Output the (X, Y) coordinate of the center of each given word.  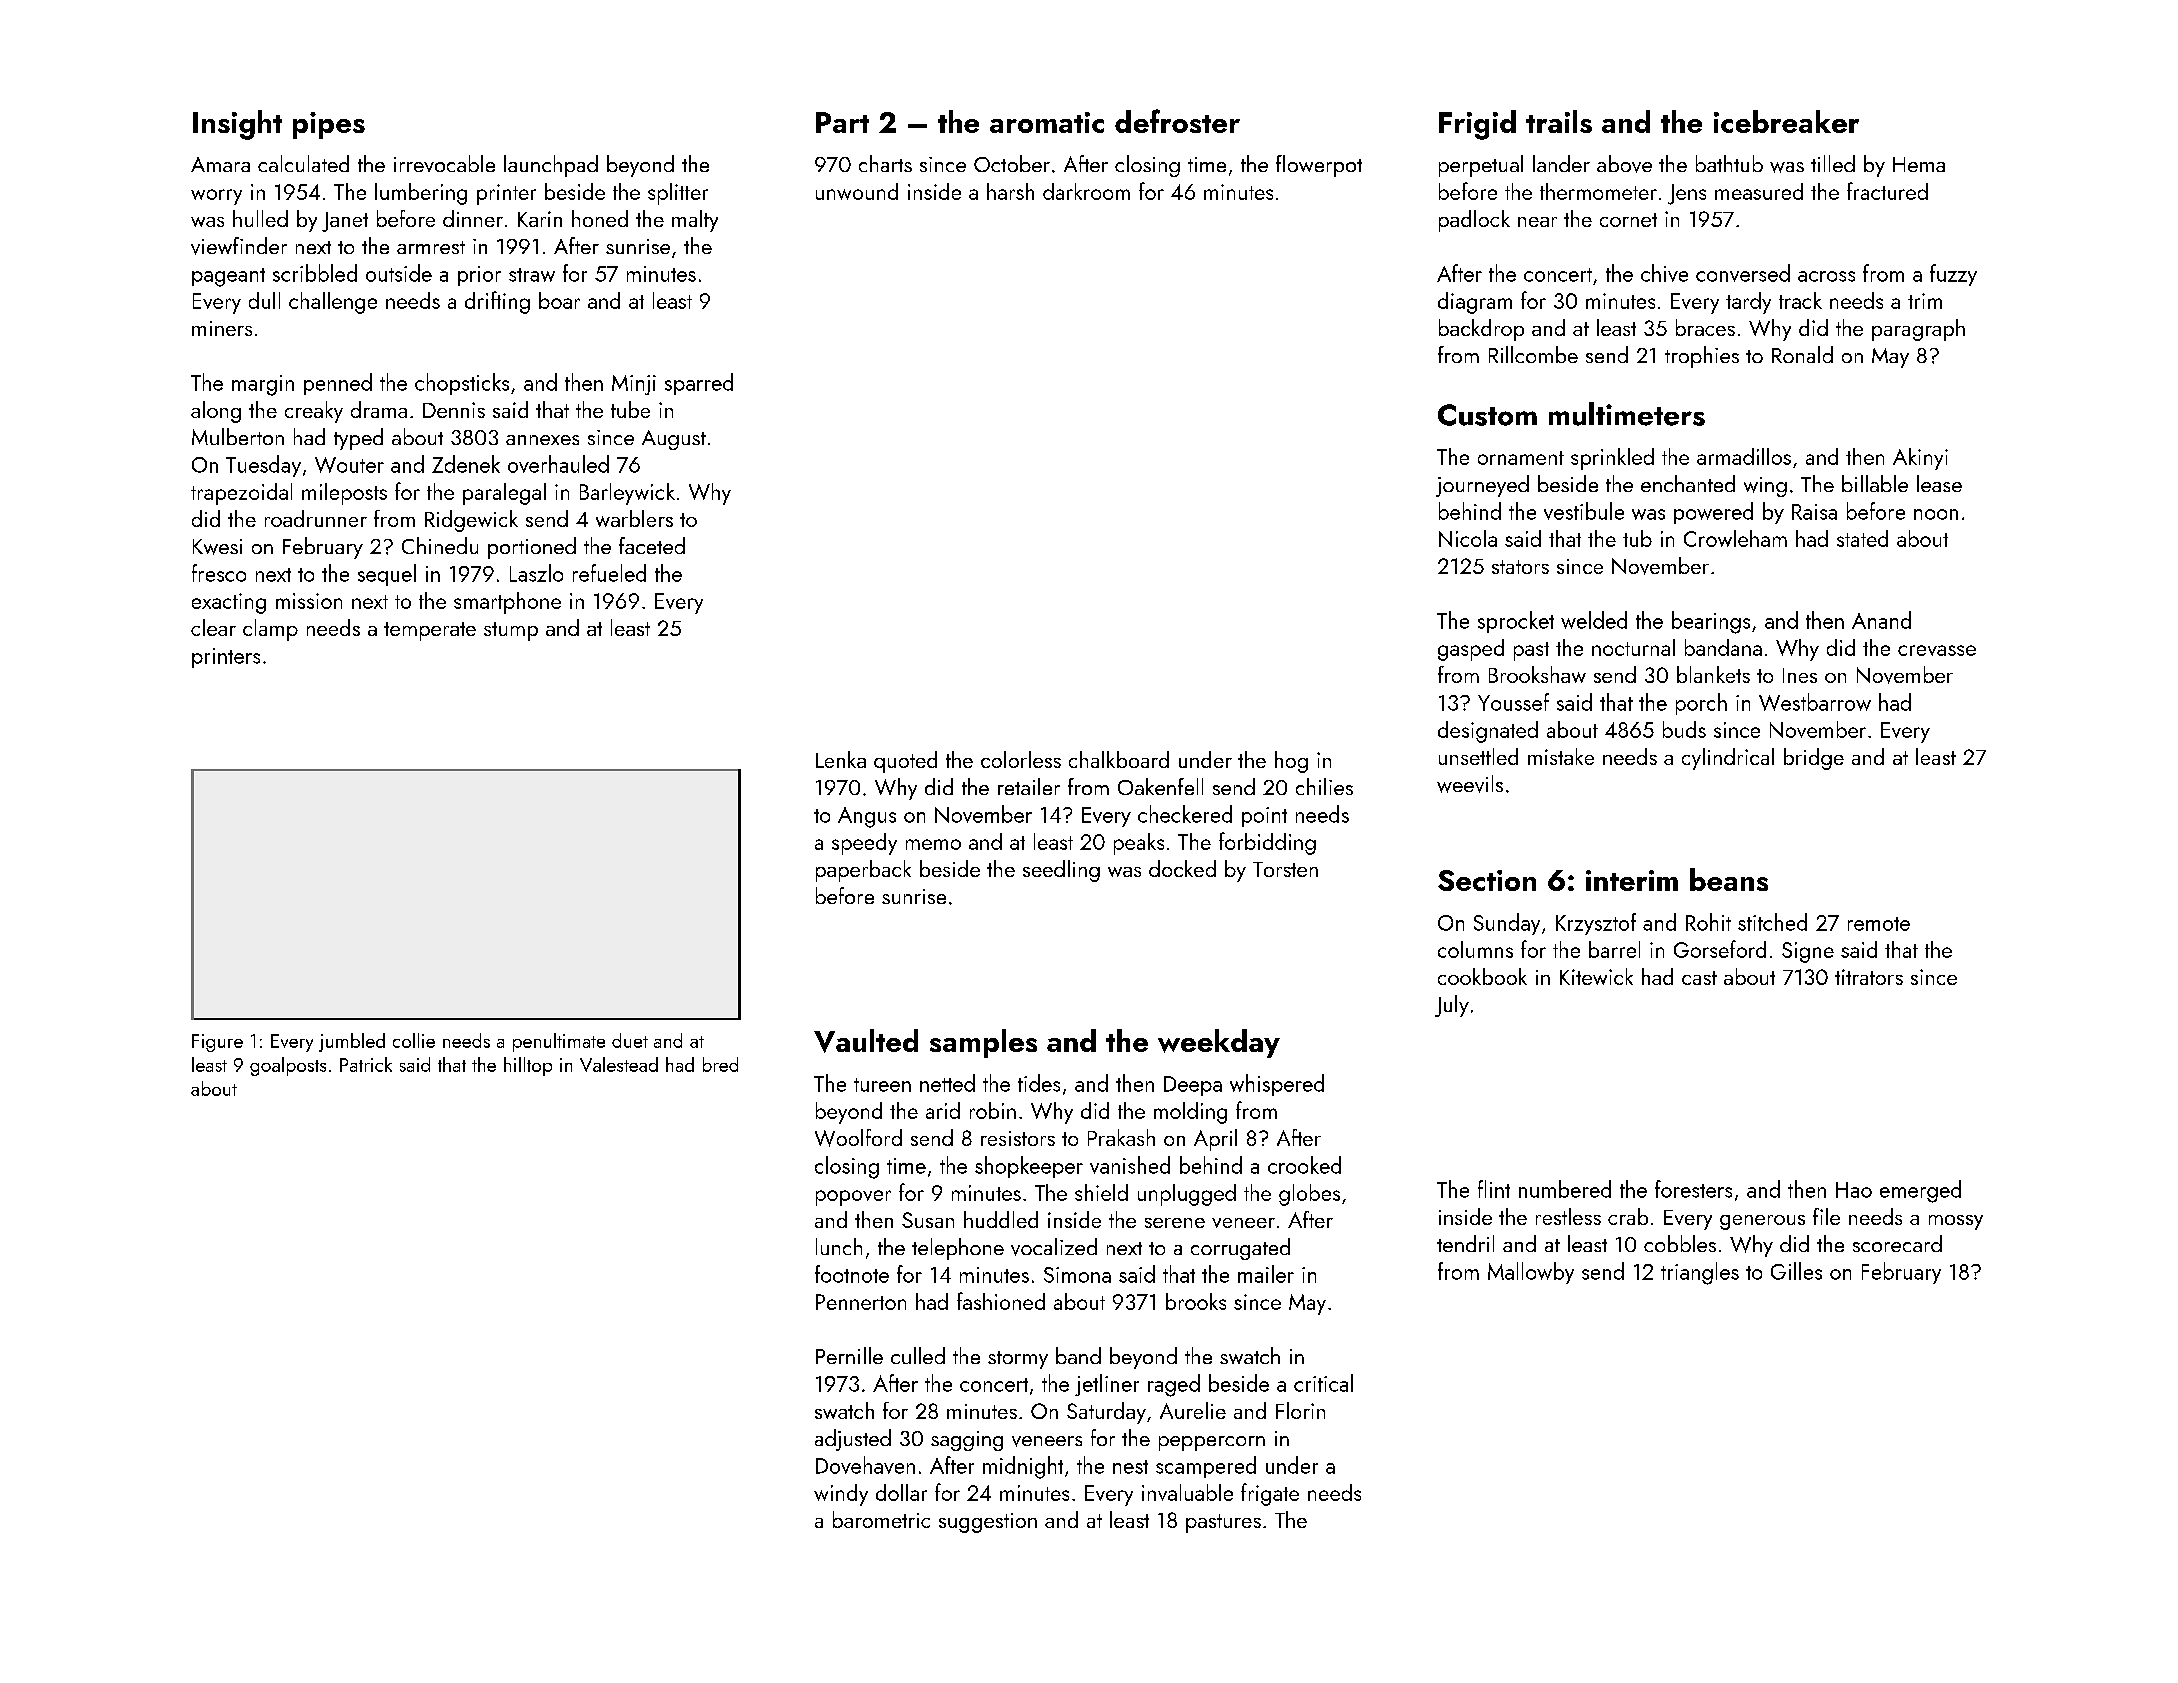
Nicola (1468, 538)
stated (1862, 538)
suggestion (988, 1523)
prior (479, 276)
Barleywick (627, 494)
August (674, 440)
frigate (1270, 1494)
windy (841, 1495)
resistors (1018, 1138)
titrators (1869, 977)
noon (1936, 514)
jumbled (352, 1042)
